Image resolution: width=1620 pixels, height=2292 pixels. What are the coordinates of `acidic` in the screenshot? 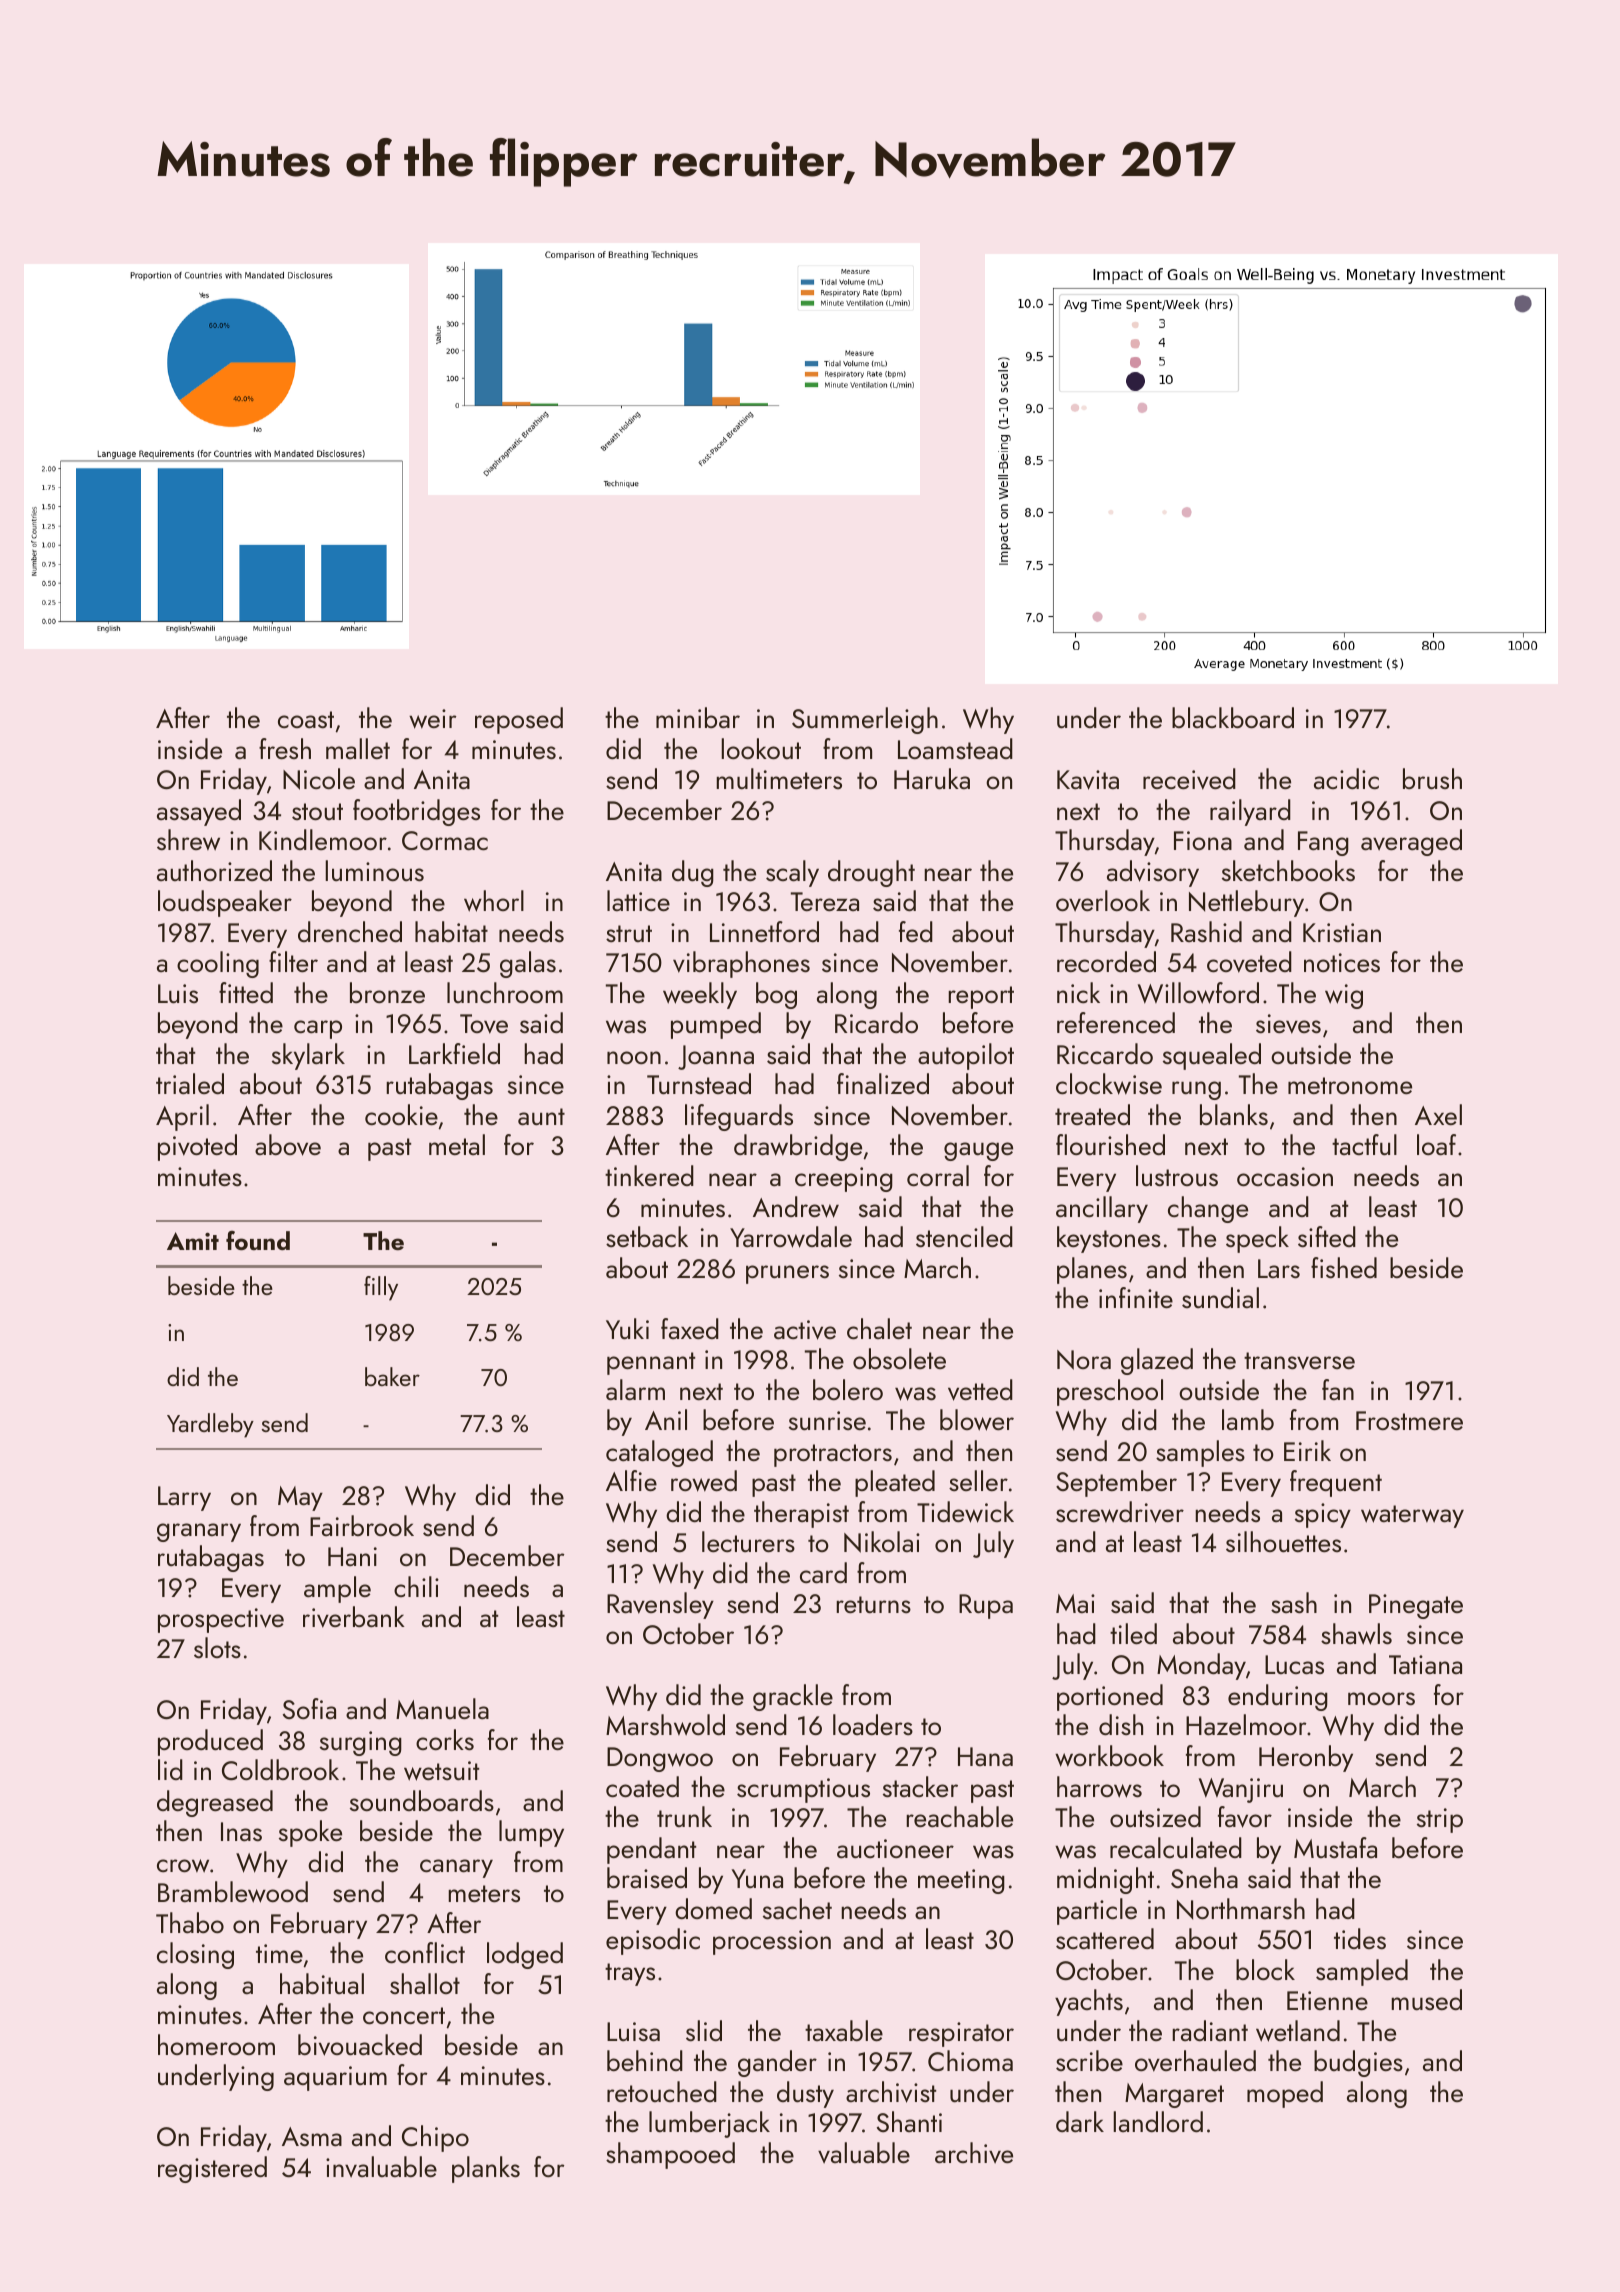 It's located at (1346, 778).
